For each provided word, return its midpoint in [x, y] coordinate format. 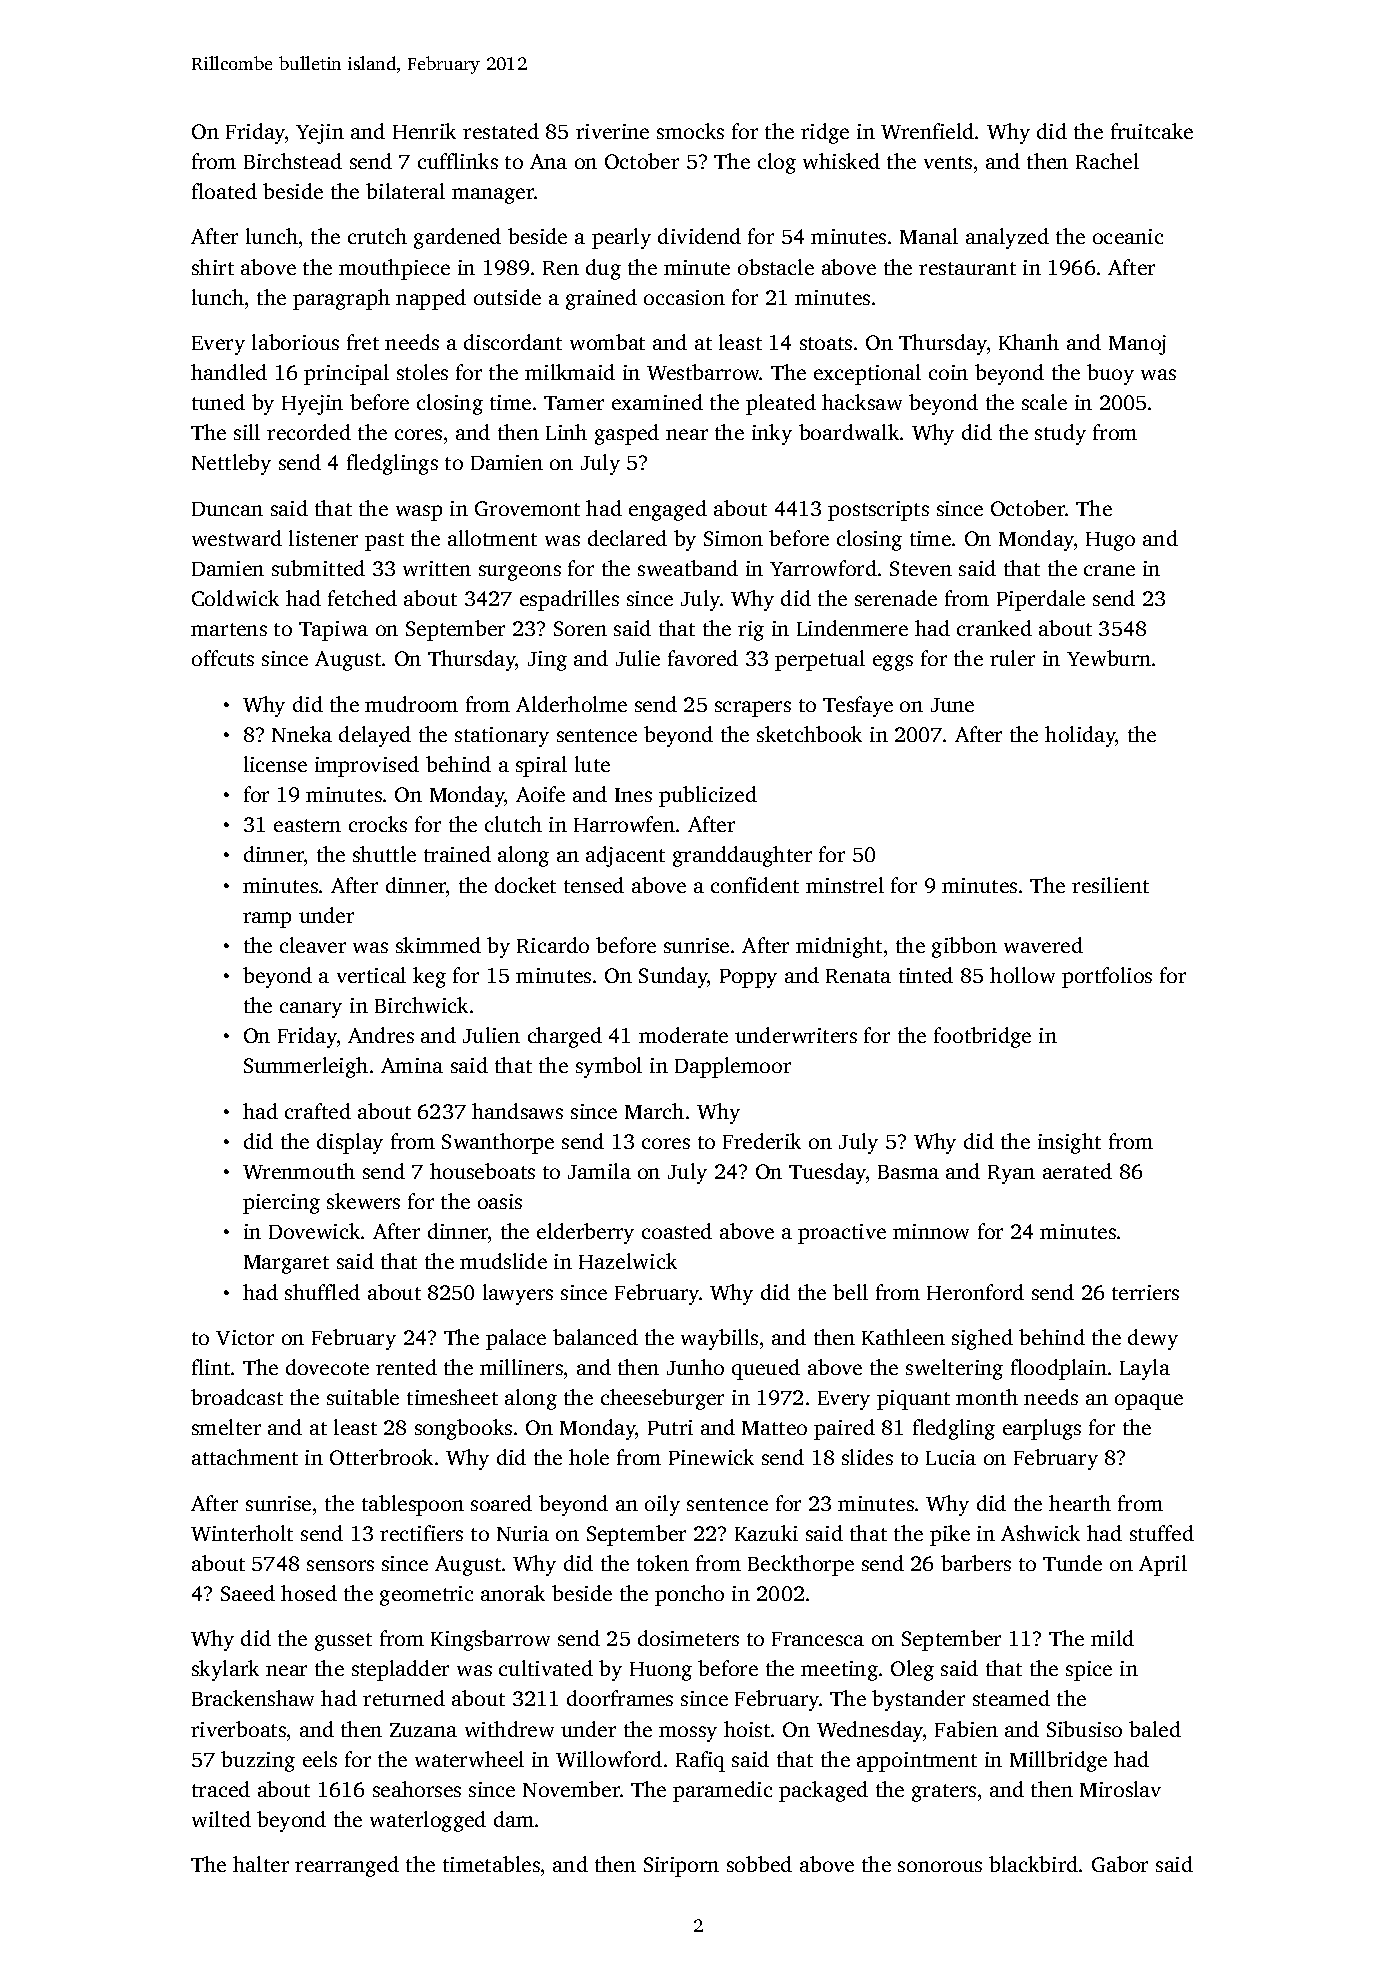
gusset [343, 1642]
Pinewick [711, 1457]
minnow [931, 1231]
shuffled [322, 1292]
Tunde [1072, 1563]
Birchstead [293, 161]
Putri [670, 1427]
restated [501, 131]
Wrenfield [927, 131]
